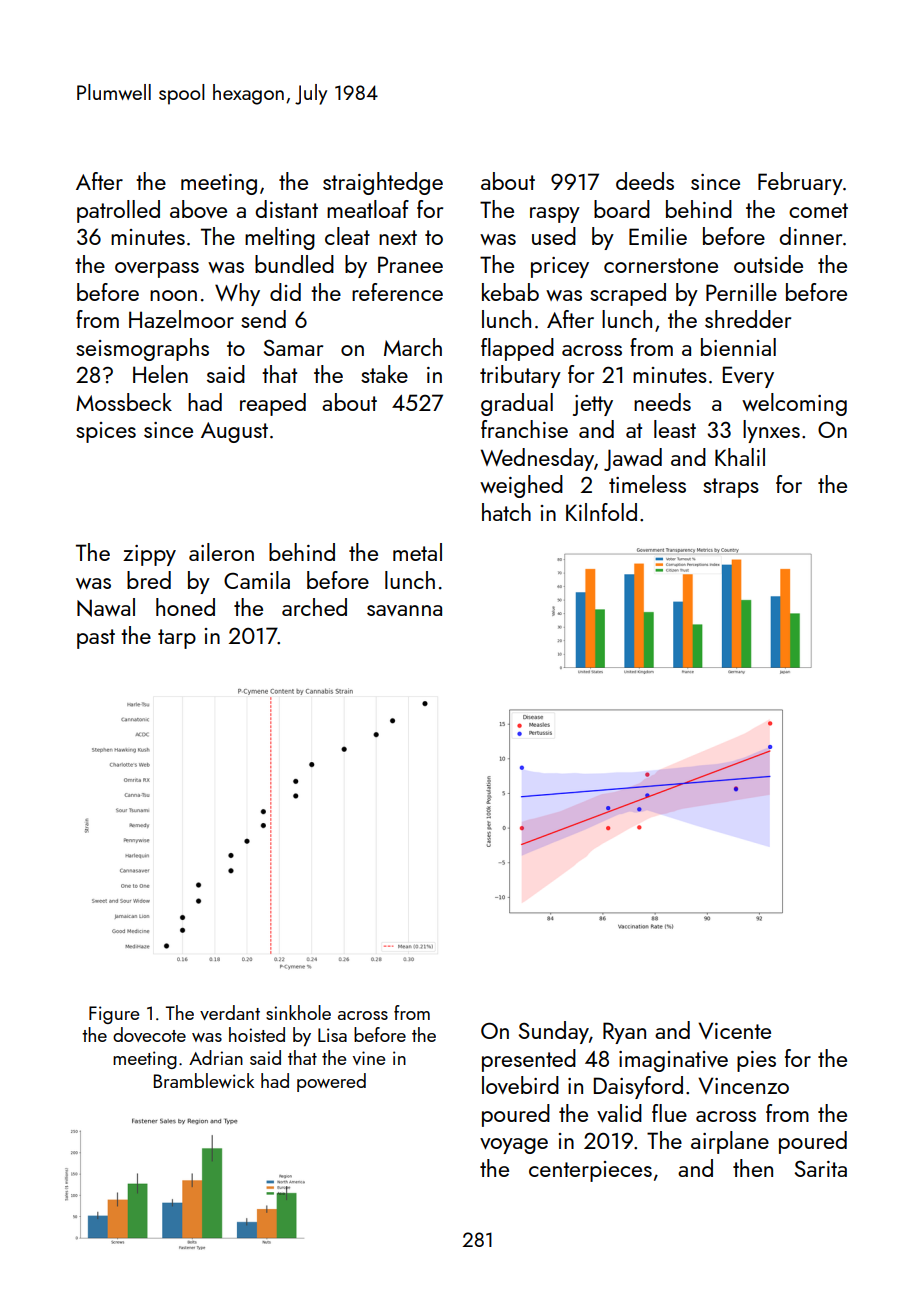 The height and width of the screenshot is (1311, 924). What do you see at coordinates (624, 1033) in the screenshot?
I see `Ryan` at bounding box center [624, 1033].
